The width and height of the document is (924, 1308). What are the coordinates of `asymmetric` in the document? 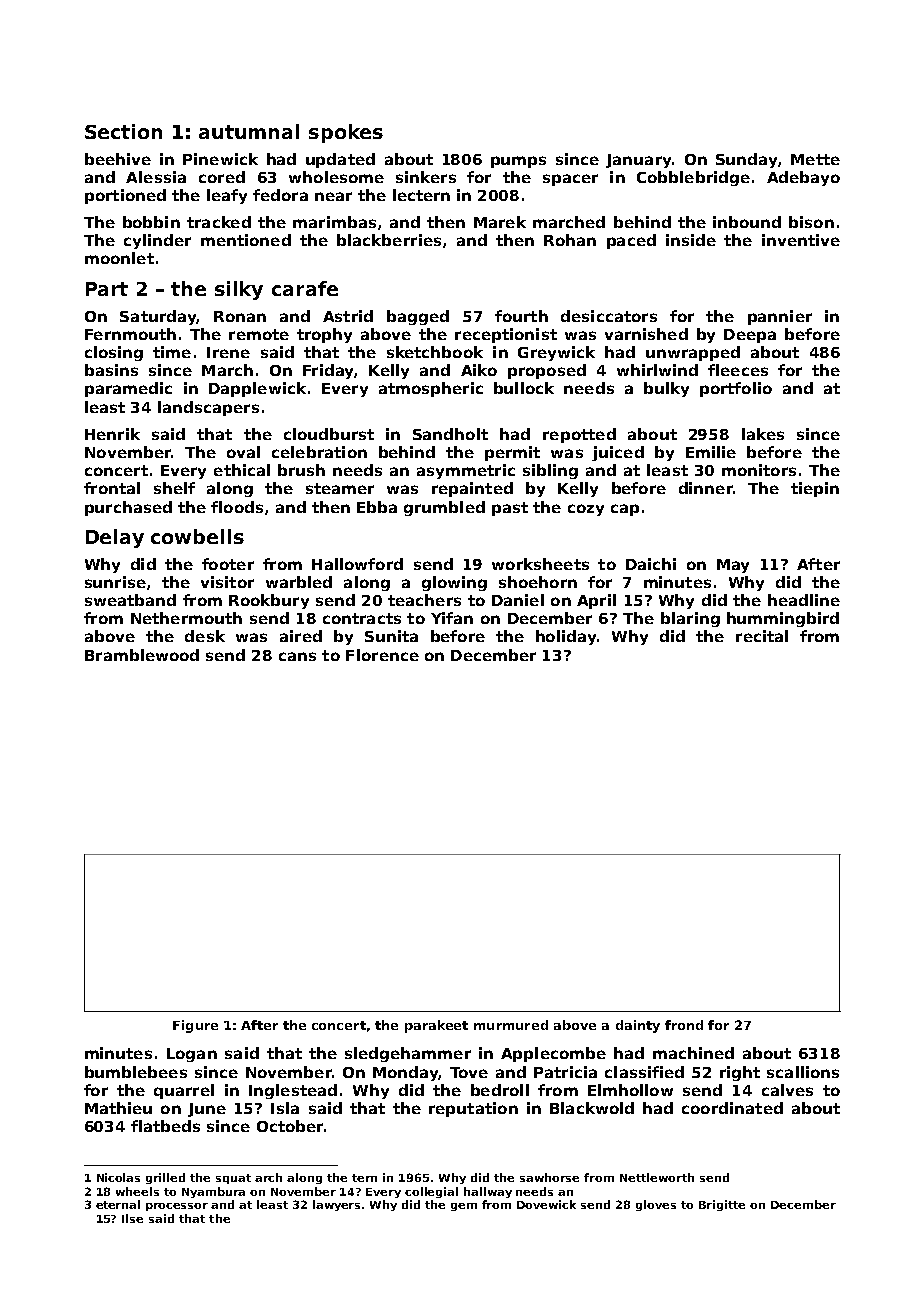 It's located at (466, 471).
